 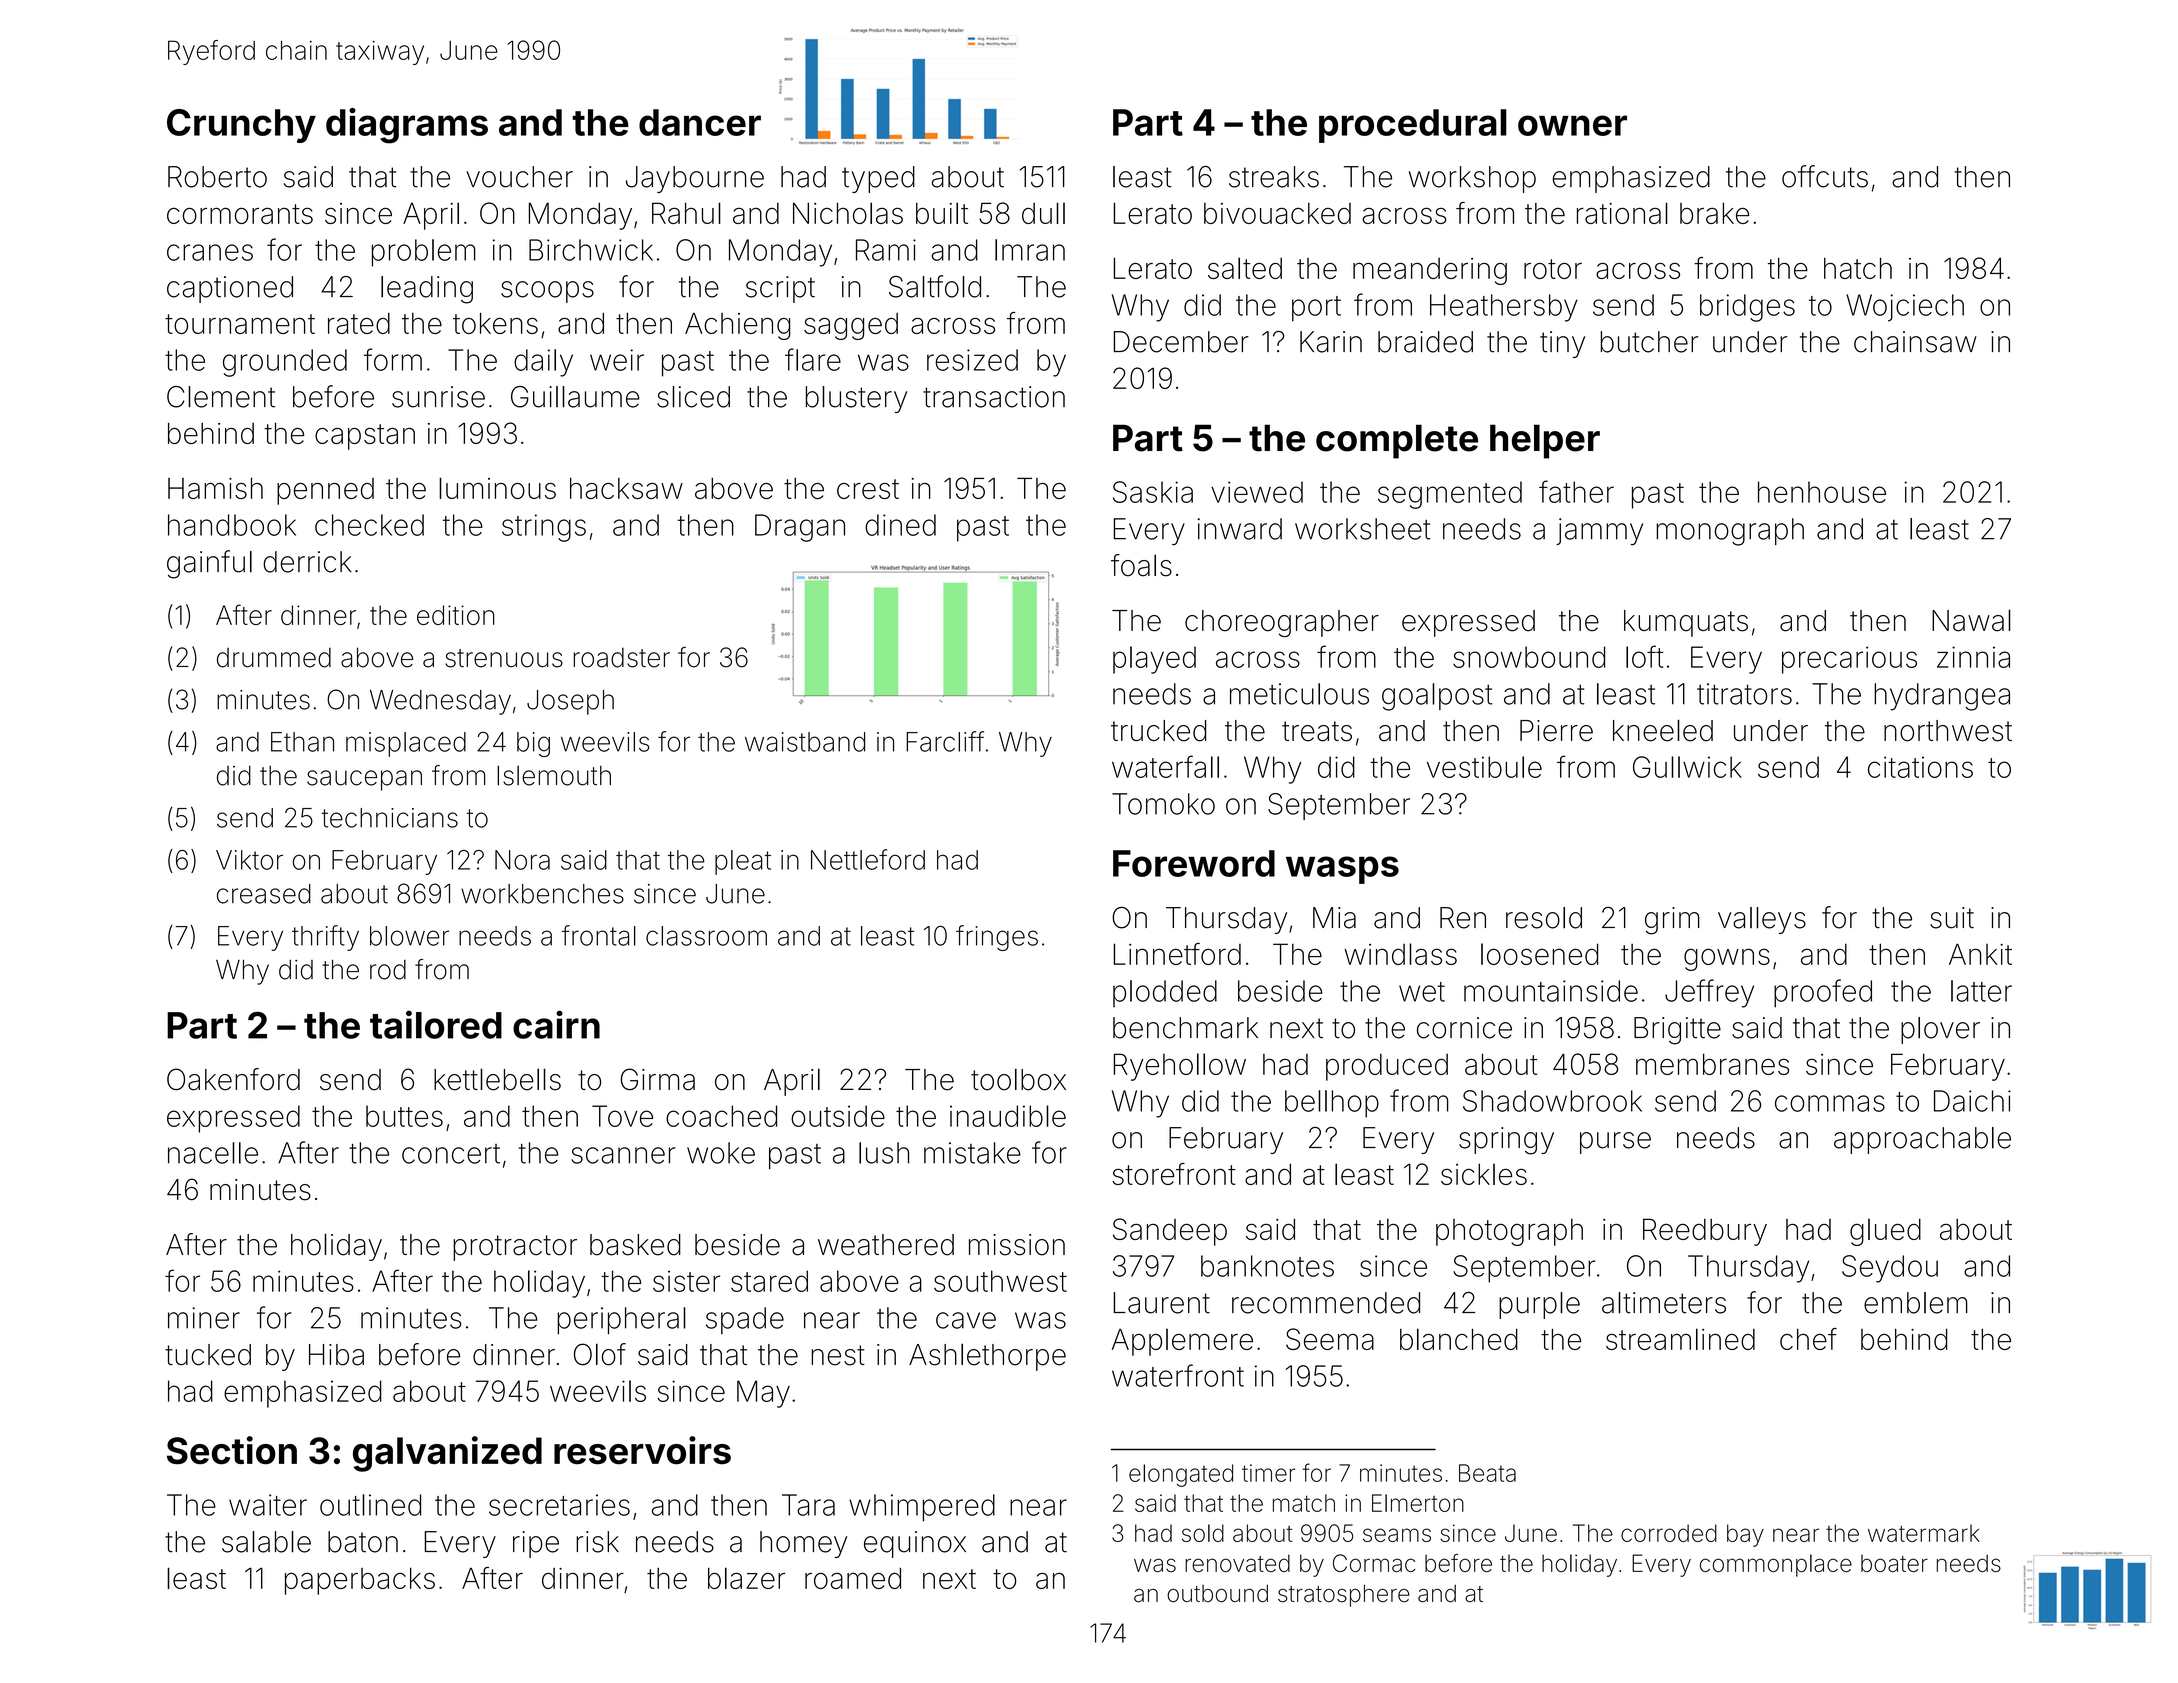 I want to click on diagrams, so click(x=407, y=126).
